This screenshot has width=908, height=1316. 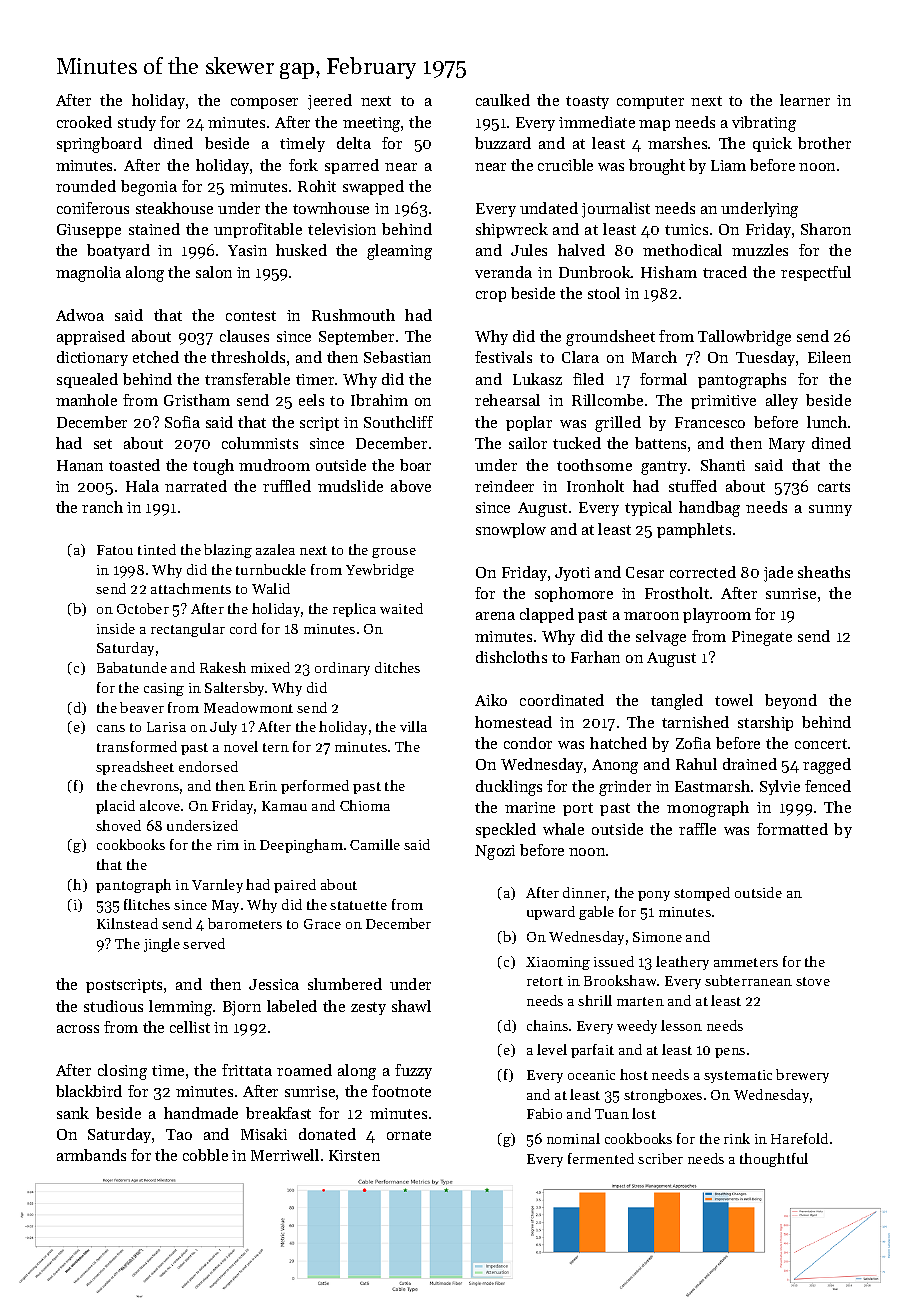 I want to click on beyond, so click(x=791, y=701).
